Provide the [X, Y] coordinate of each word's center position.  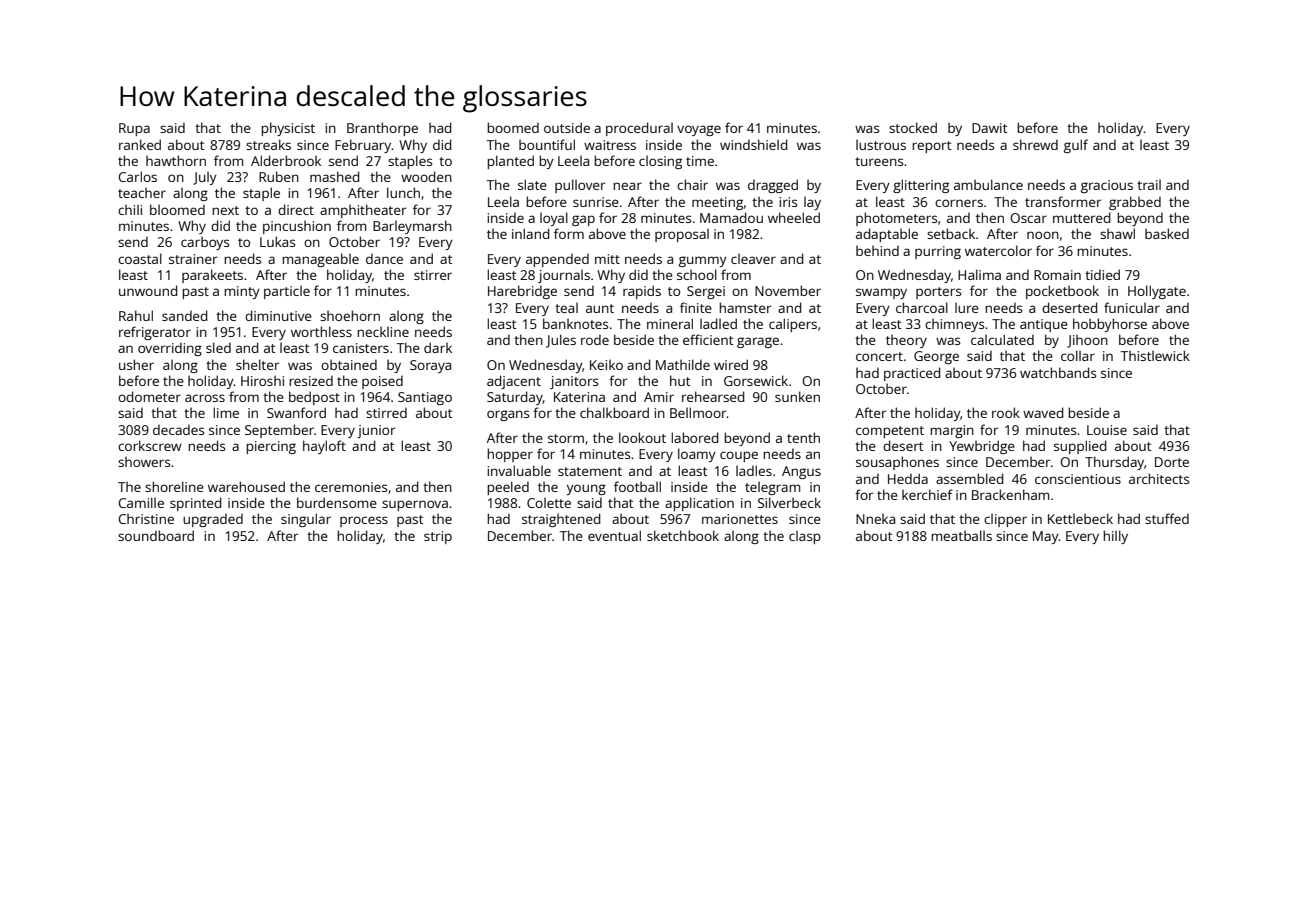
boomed [513, 127]
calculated [1002, 339]
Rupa [134, 129]
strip [438, 537]
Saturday [515, 398]
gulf [1076, 146]
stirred [386, 412]
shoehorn [350, 315]
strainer [193, 259]
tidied [1102, 274]
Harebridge [522, 292]
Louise [1107, 430]
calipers [793, 325]
